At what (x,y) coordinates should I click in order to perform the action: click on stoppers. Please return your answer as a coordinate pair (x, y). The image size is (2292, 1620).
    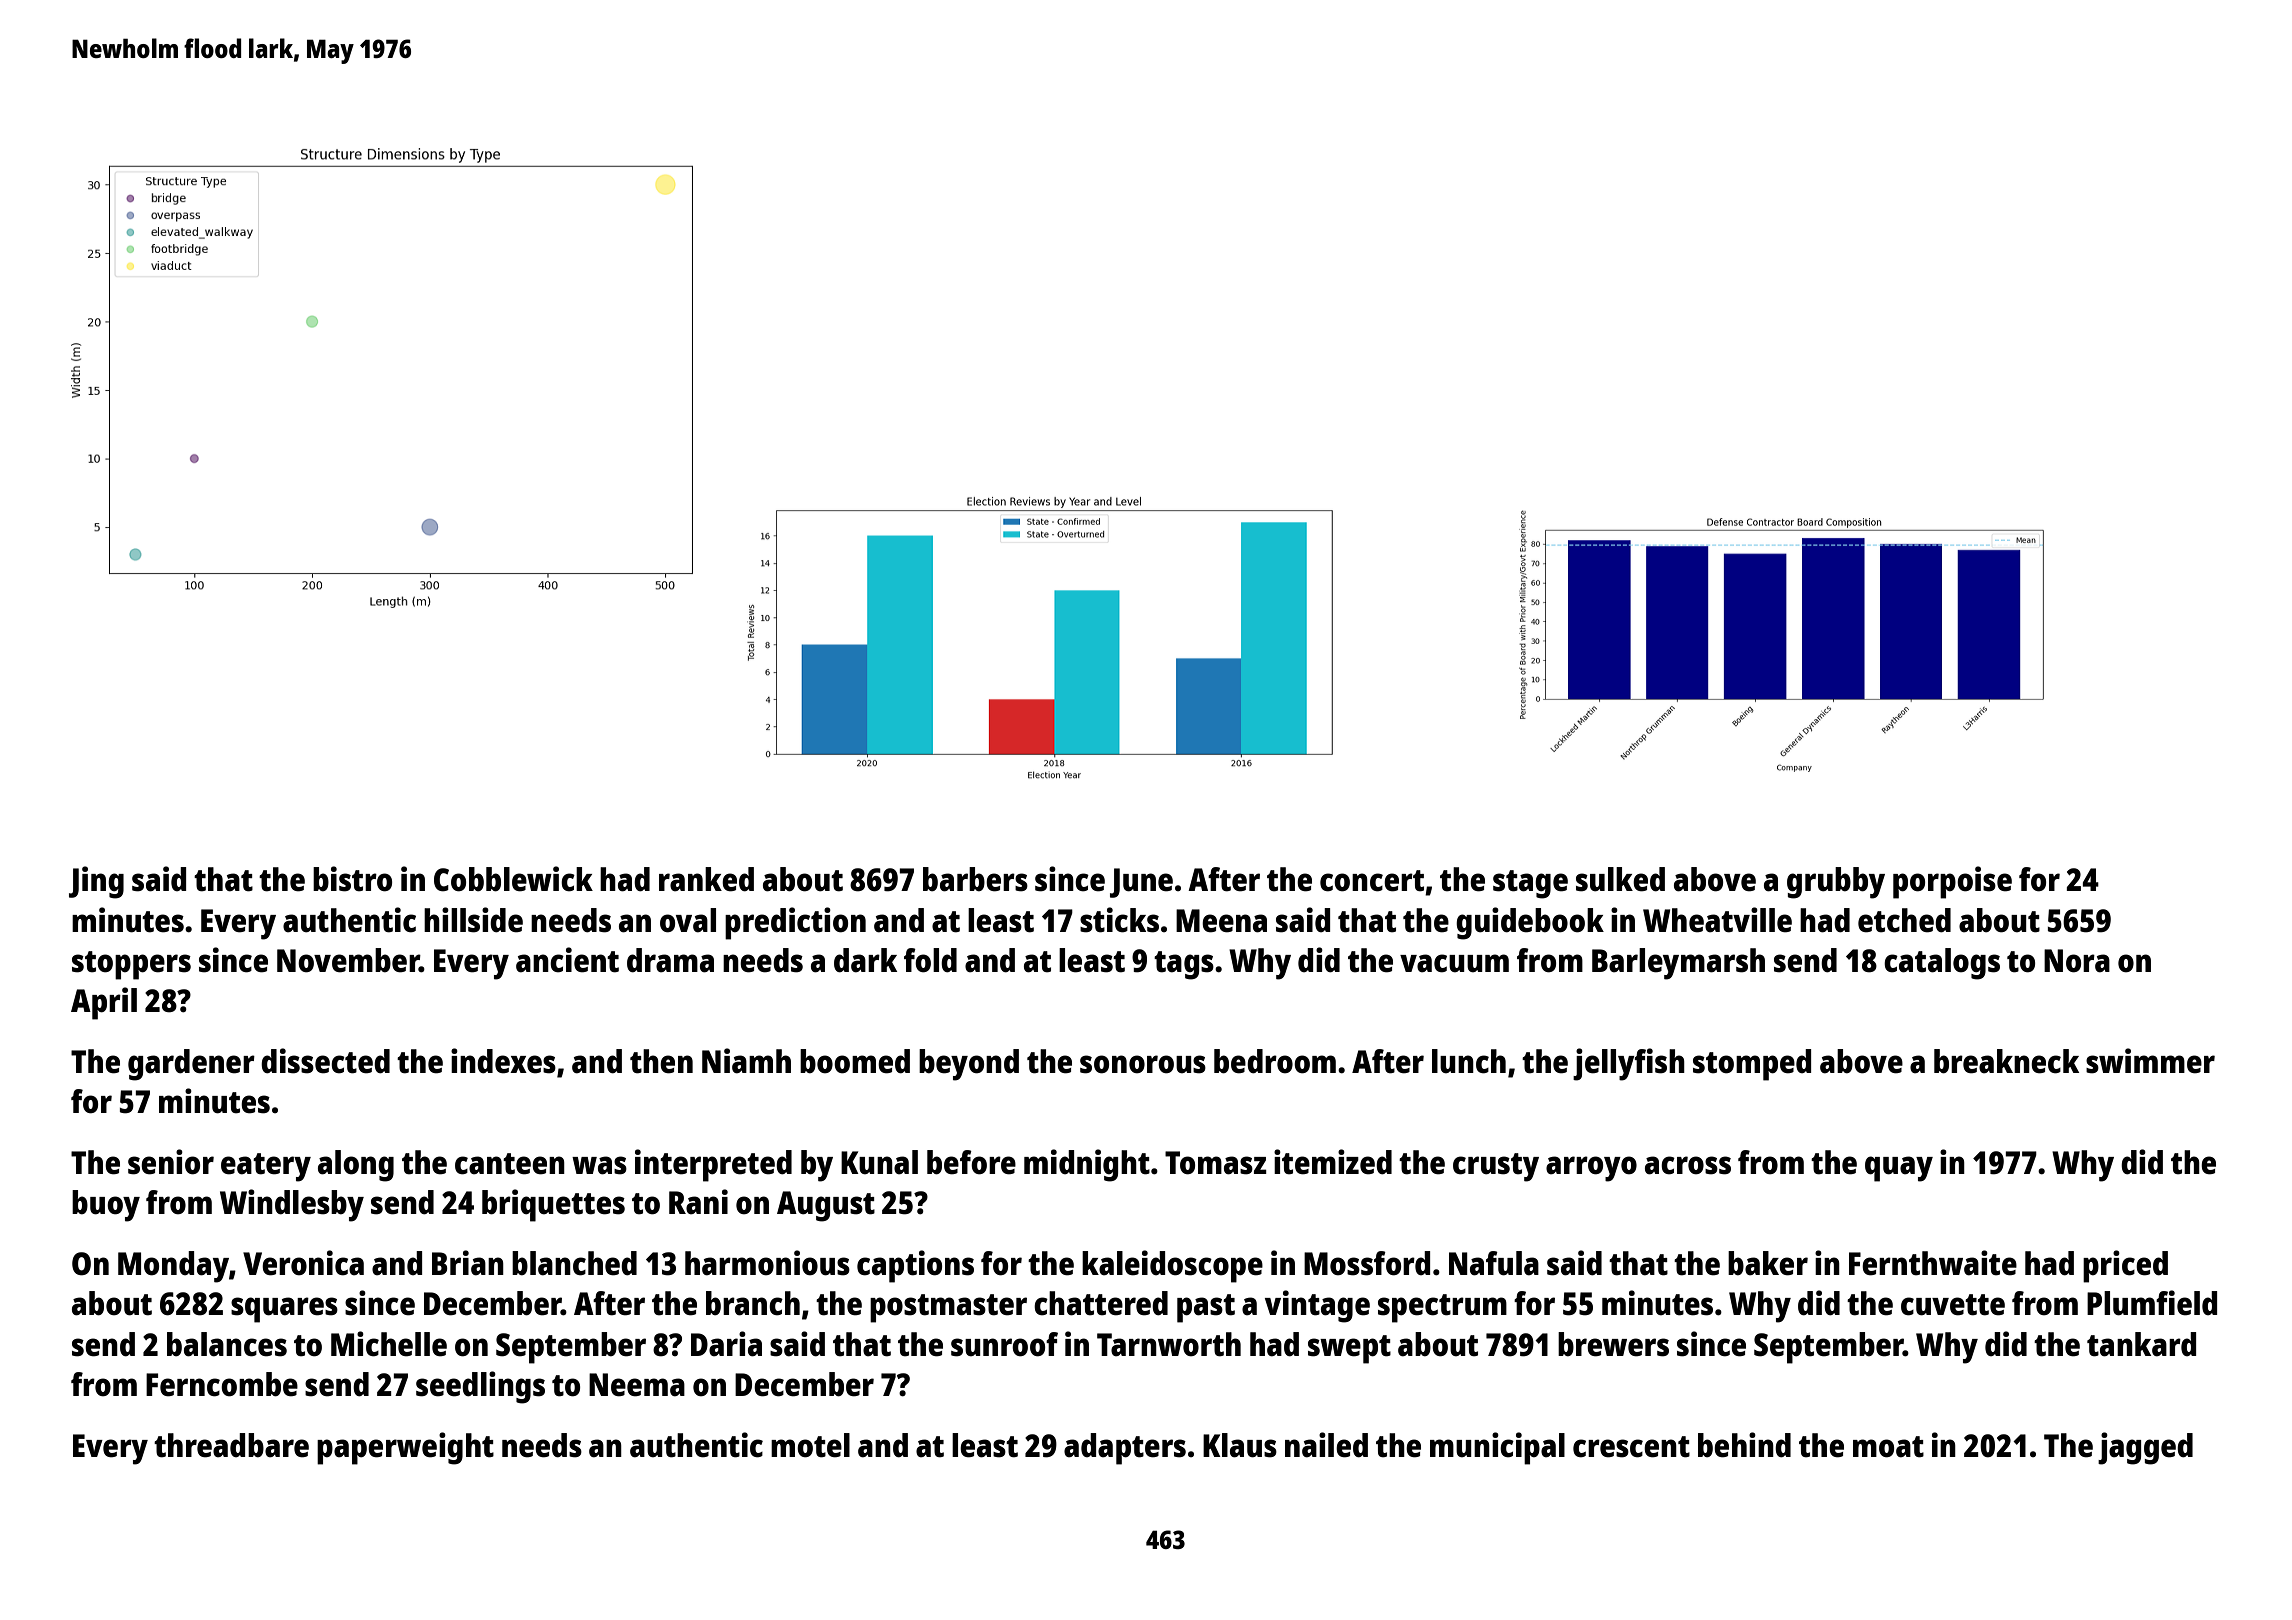
    Looking at the image, I should click on (131, 965).
